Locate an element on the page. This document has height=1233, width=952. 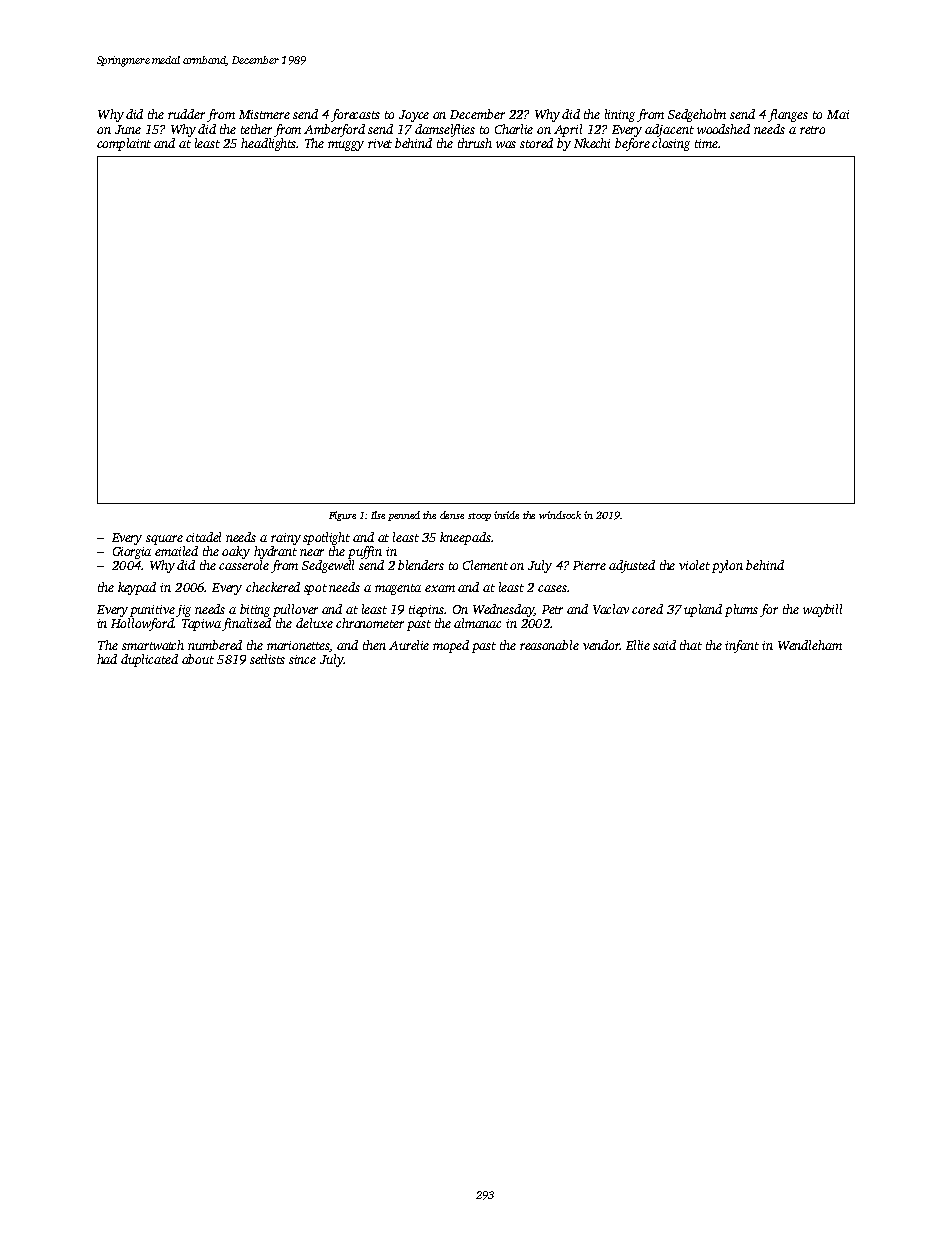
complaint is located at coordinates (124, 144).
